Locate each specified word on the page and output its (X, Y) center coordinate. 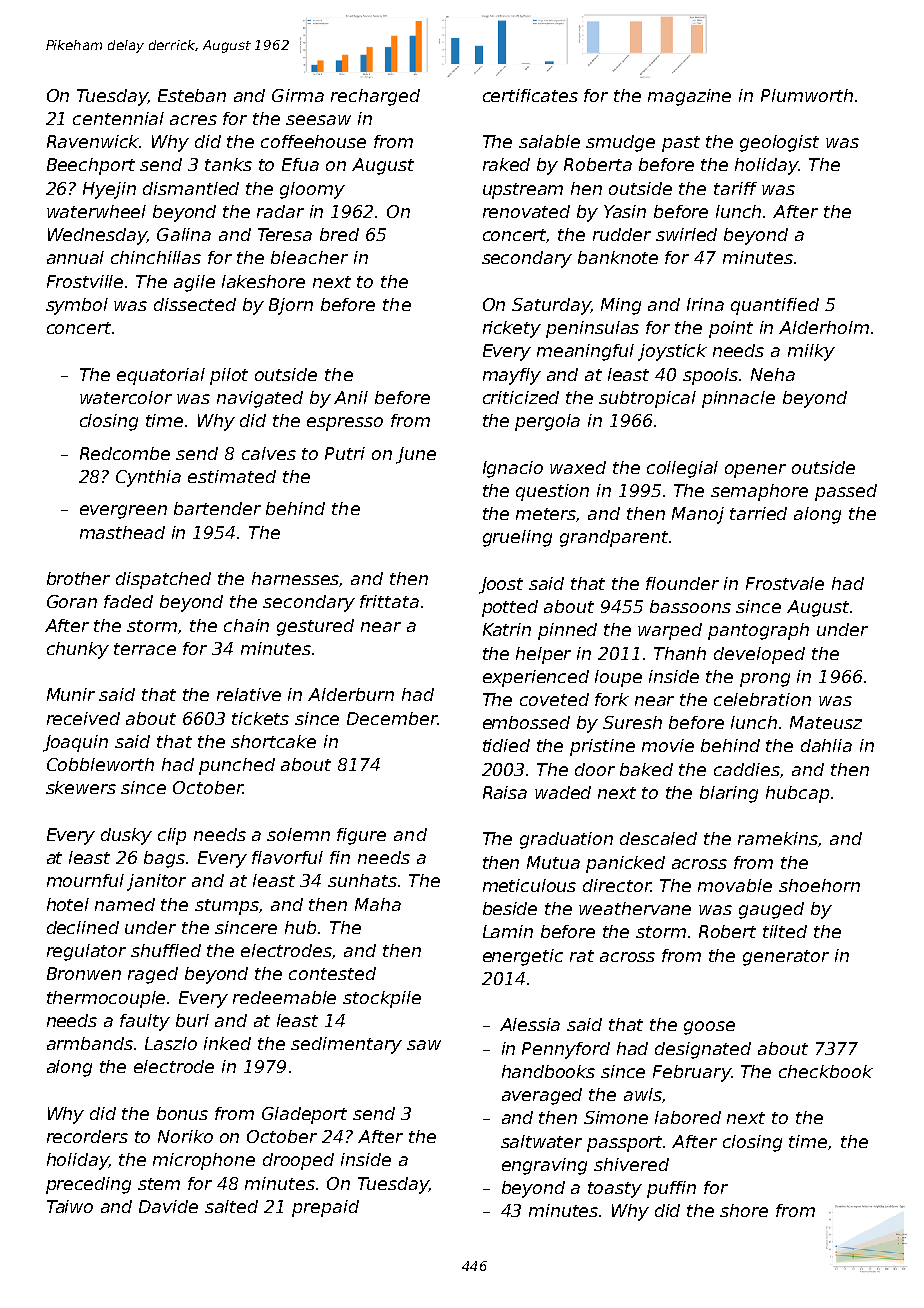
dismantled (191, 188)
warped (670, 631)
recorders (87, 1136)
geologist (779, 143)
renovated (526, 211)
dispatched (163, 580)
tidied (506, 745)
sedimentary (346, 1045)
